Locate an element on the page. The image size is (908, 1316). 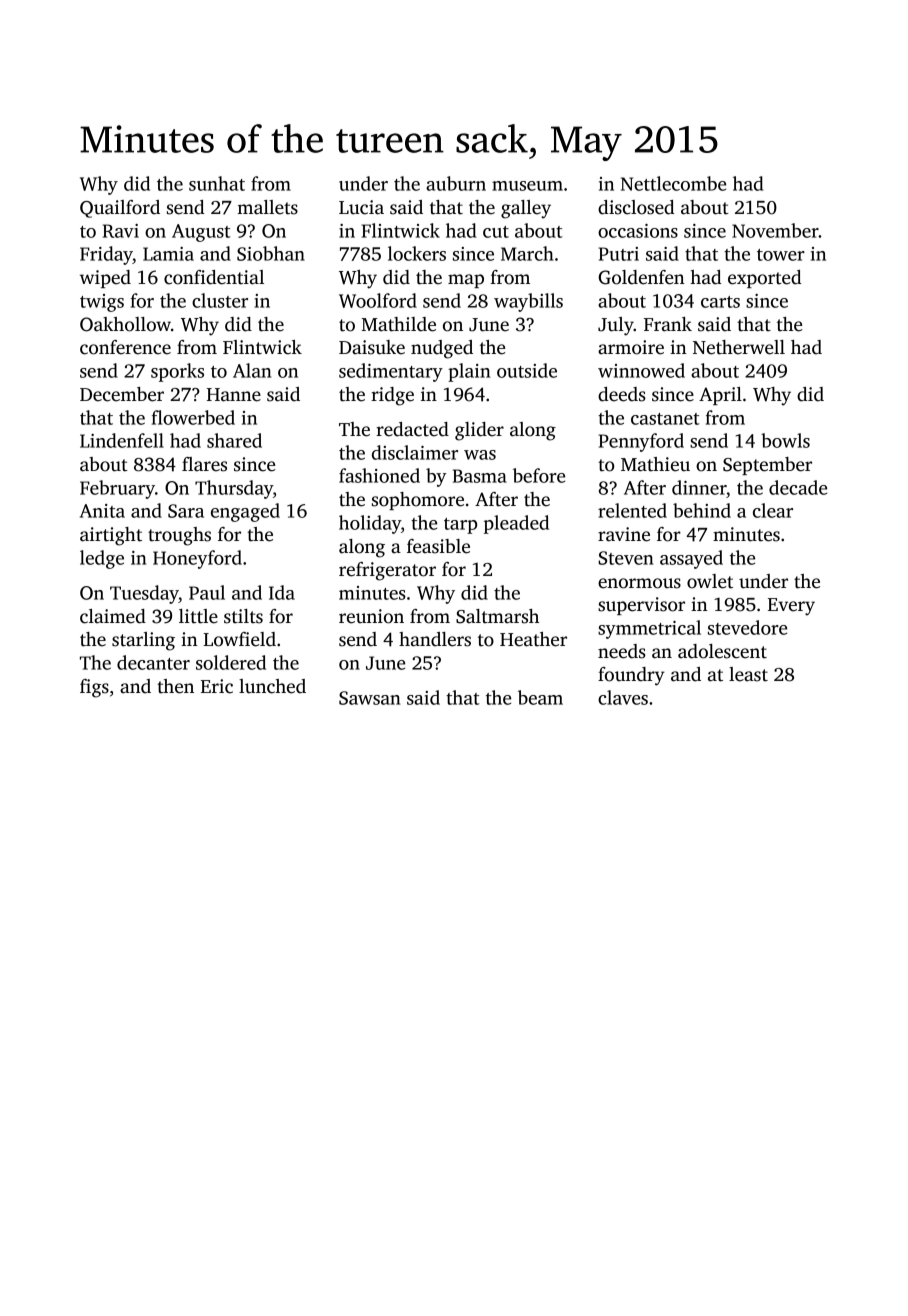
least is located at coordinates (748, 674).
